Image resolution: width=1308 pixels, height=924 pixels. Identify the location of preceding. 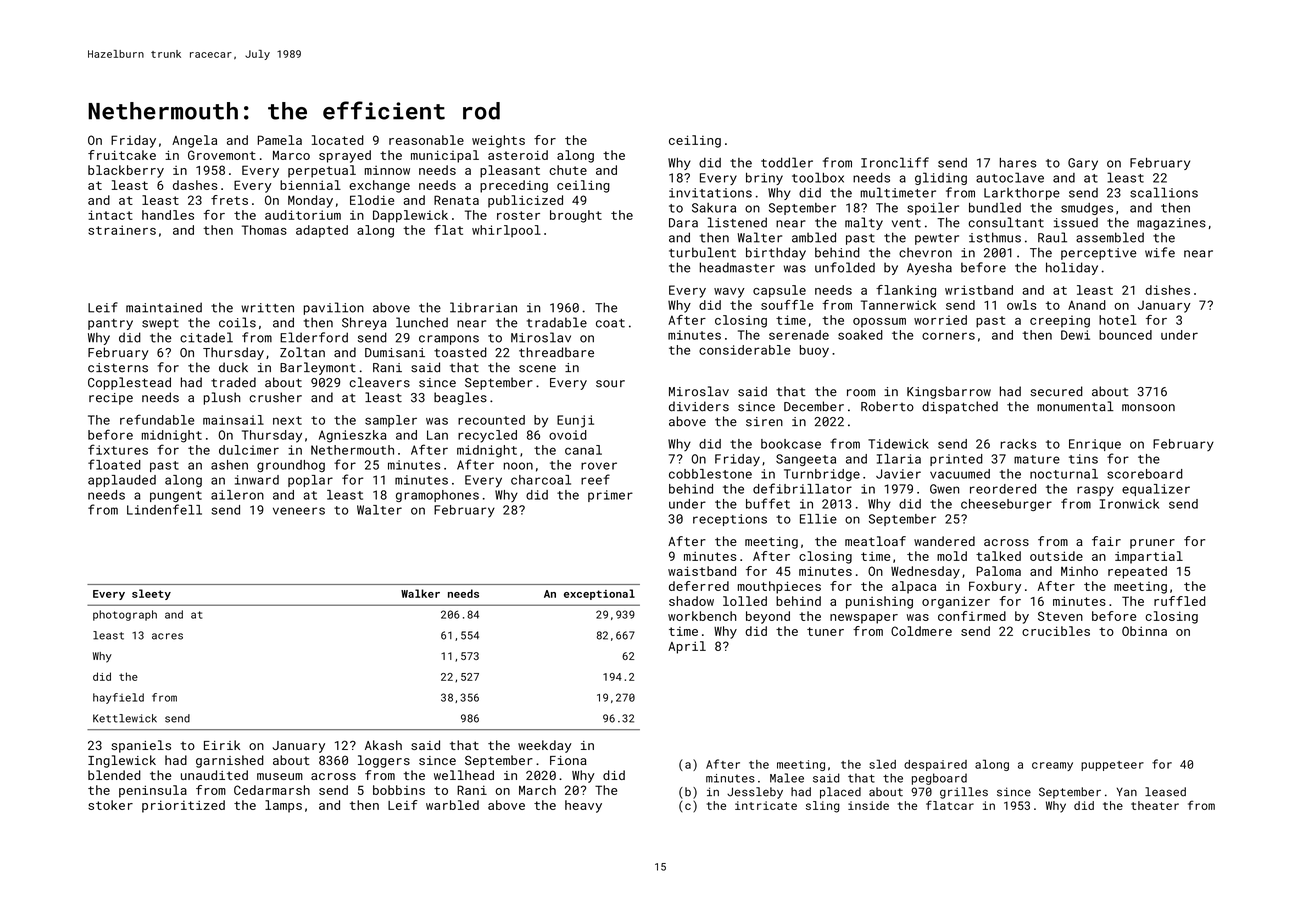
(514, 186).
